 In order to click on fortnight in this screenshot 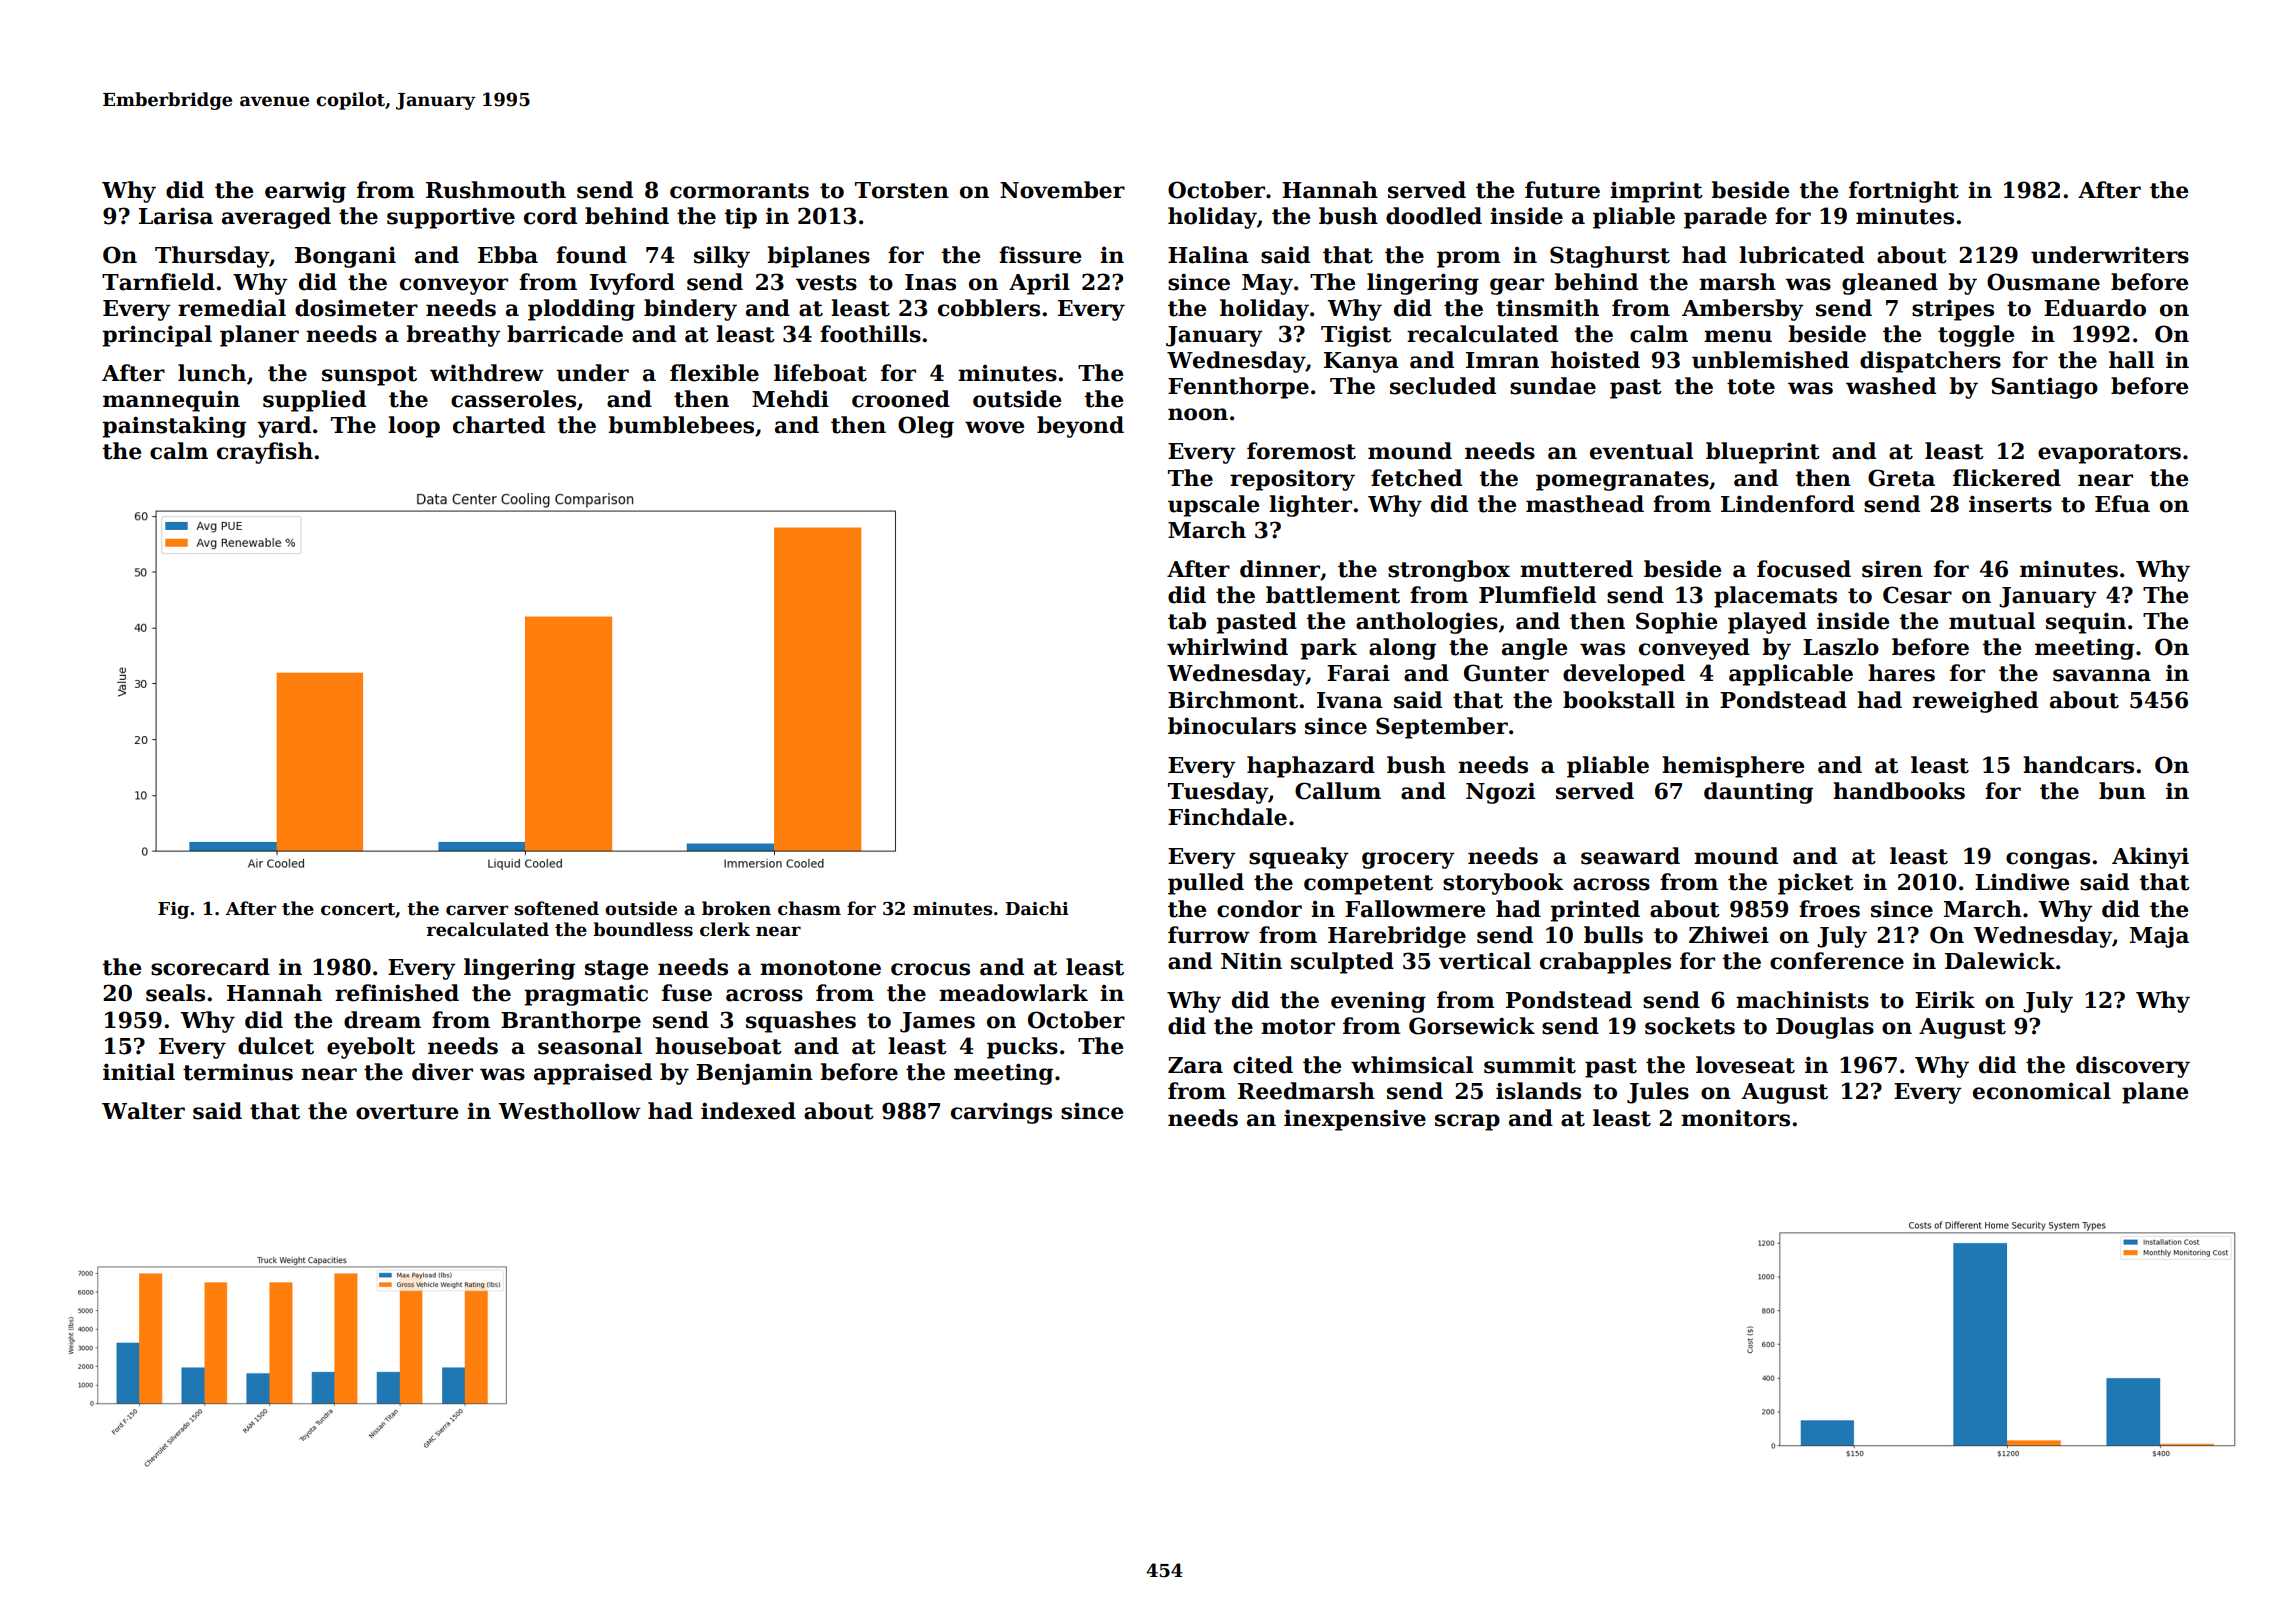, I will do `click(1904, 192)`.
